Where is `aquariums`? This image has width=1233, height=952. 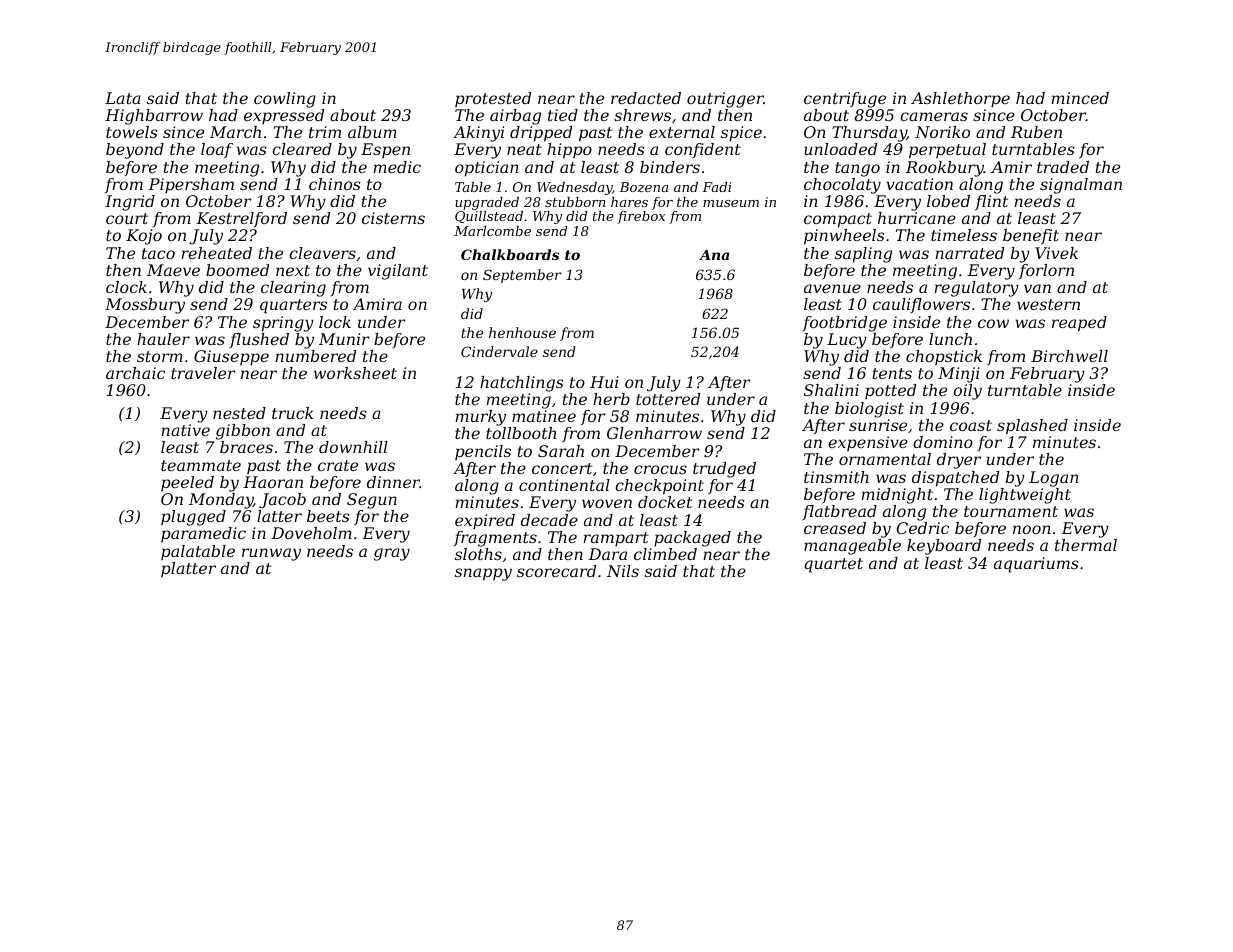
aquariums is located at coordinates (1036, 565).
